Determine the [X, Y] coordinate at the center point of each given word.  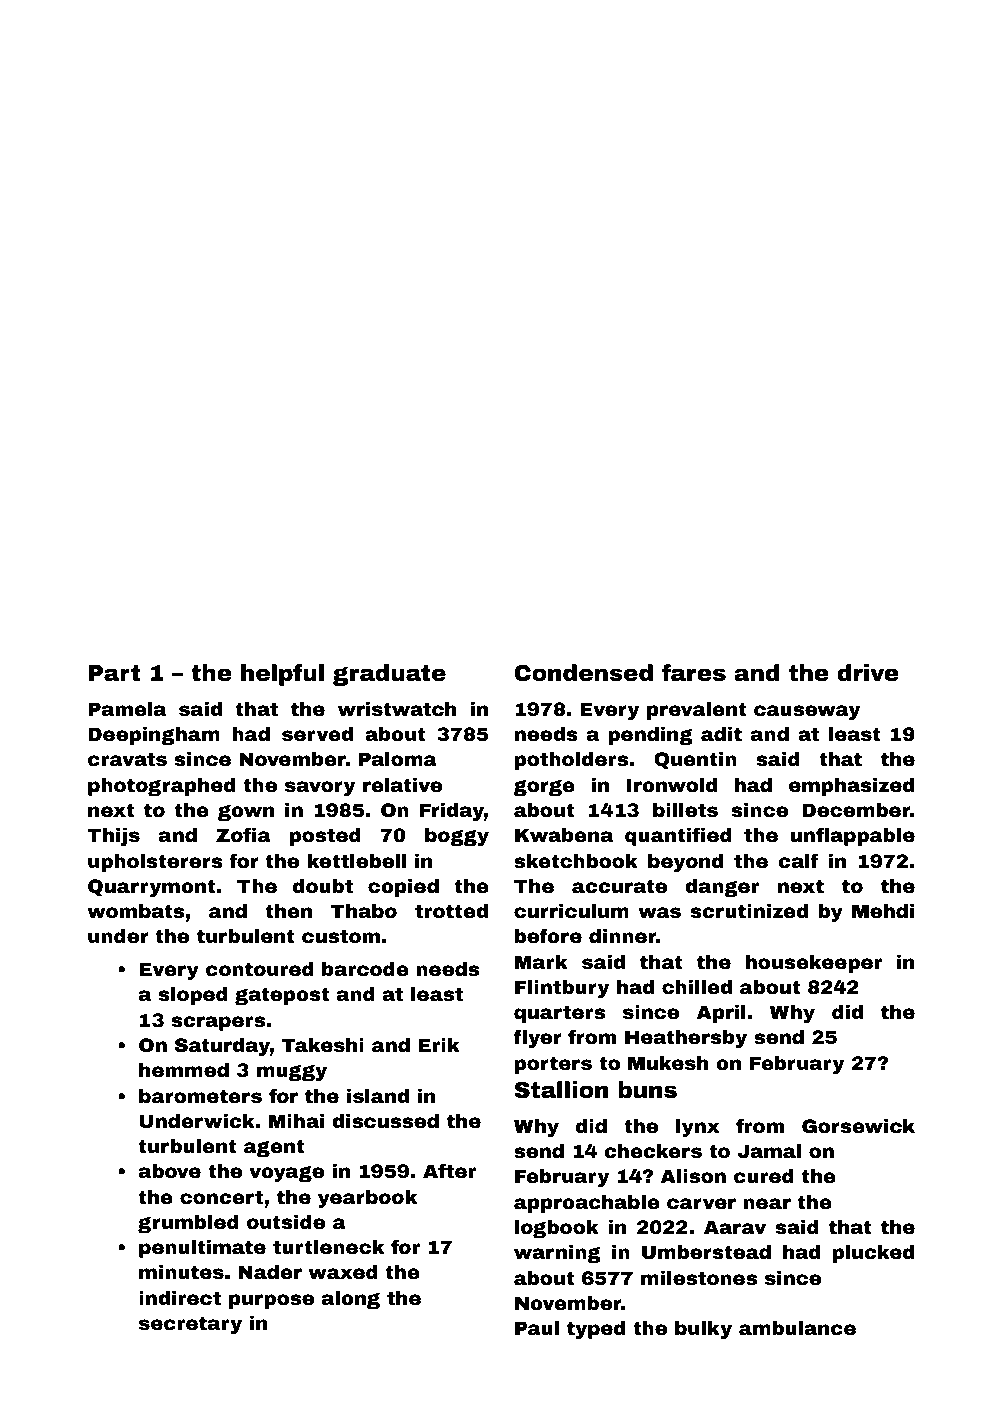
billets [685, 810]
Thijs [113, 837]
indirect [180, 1298]
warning [557, 1254]
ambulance [797, 1328]
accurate [619, 886]
